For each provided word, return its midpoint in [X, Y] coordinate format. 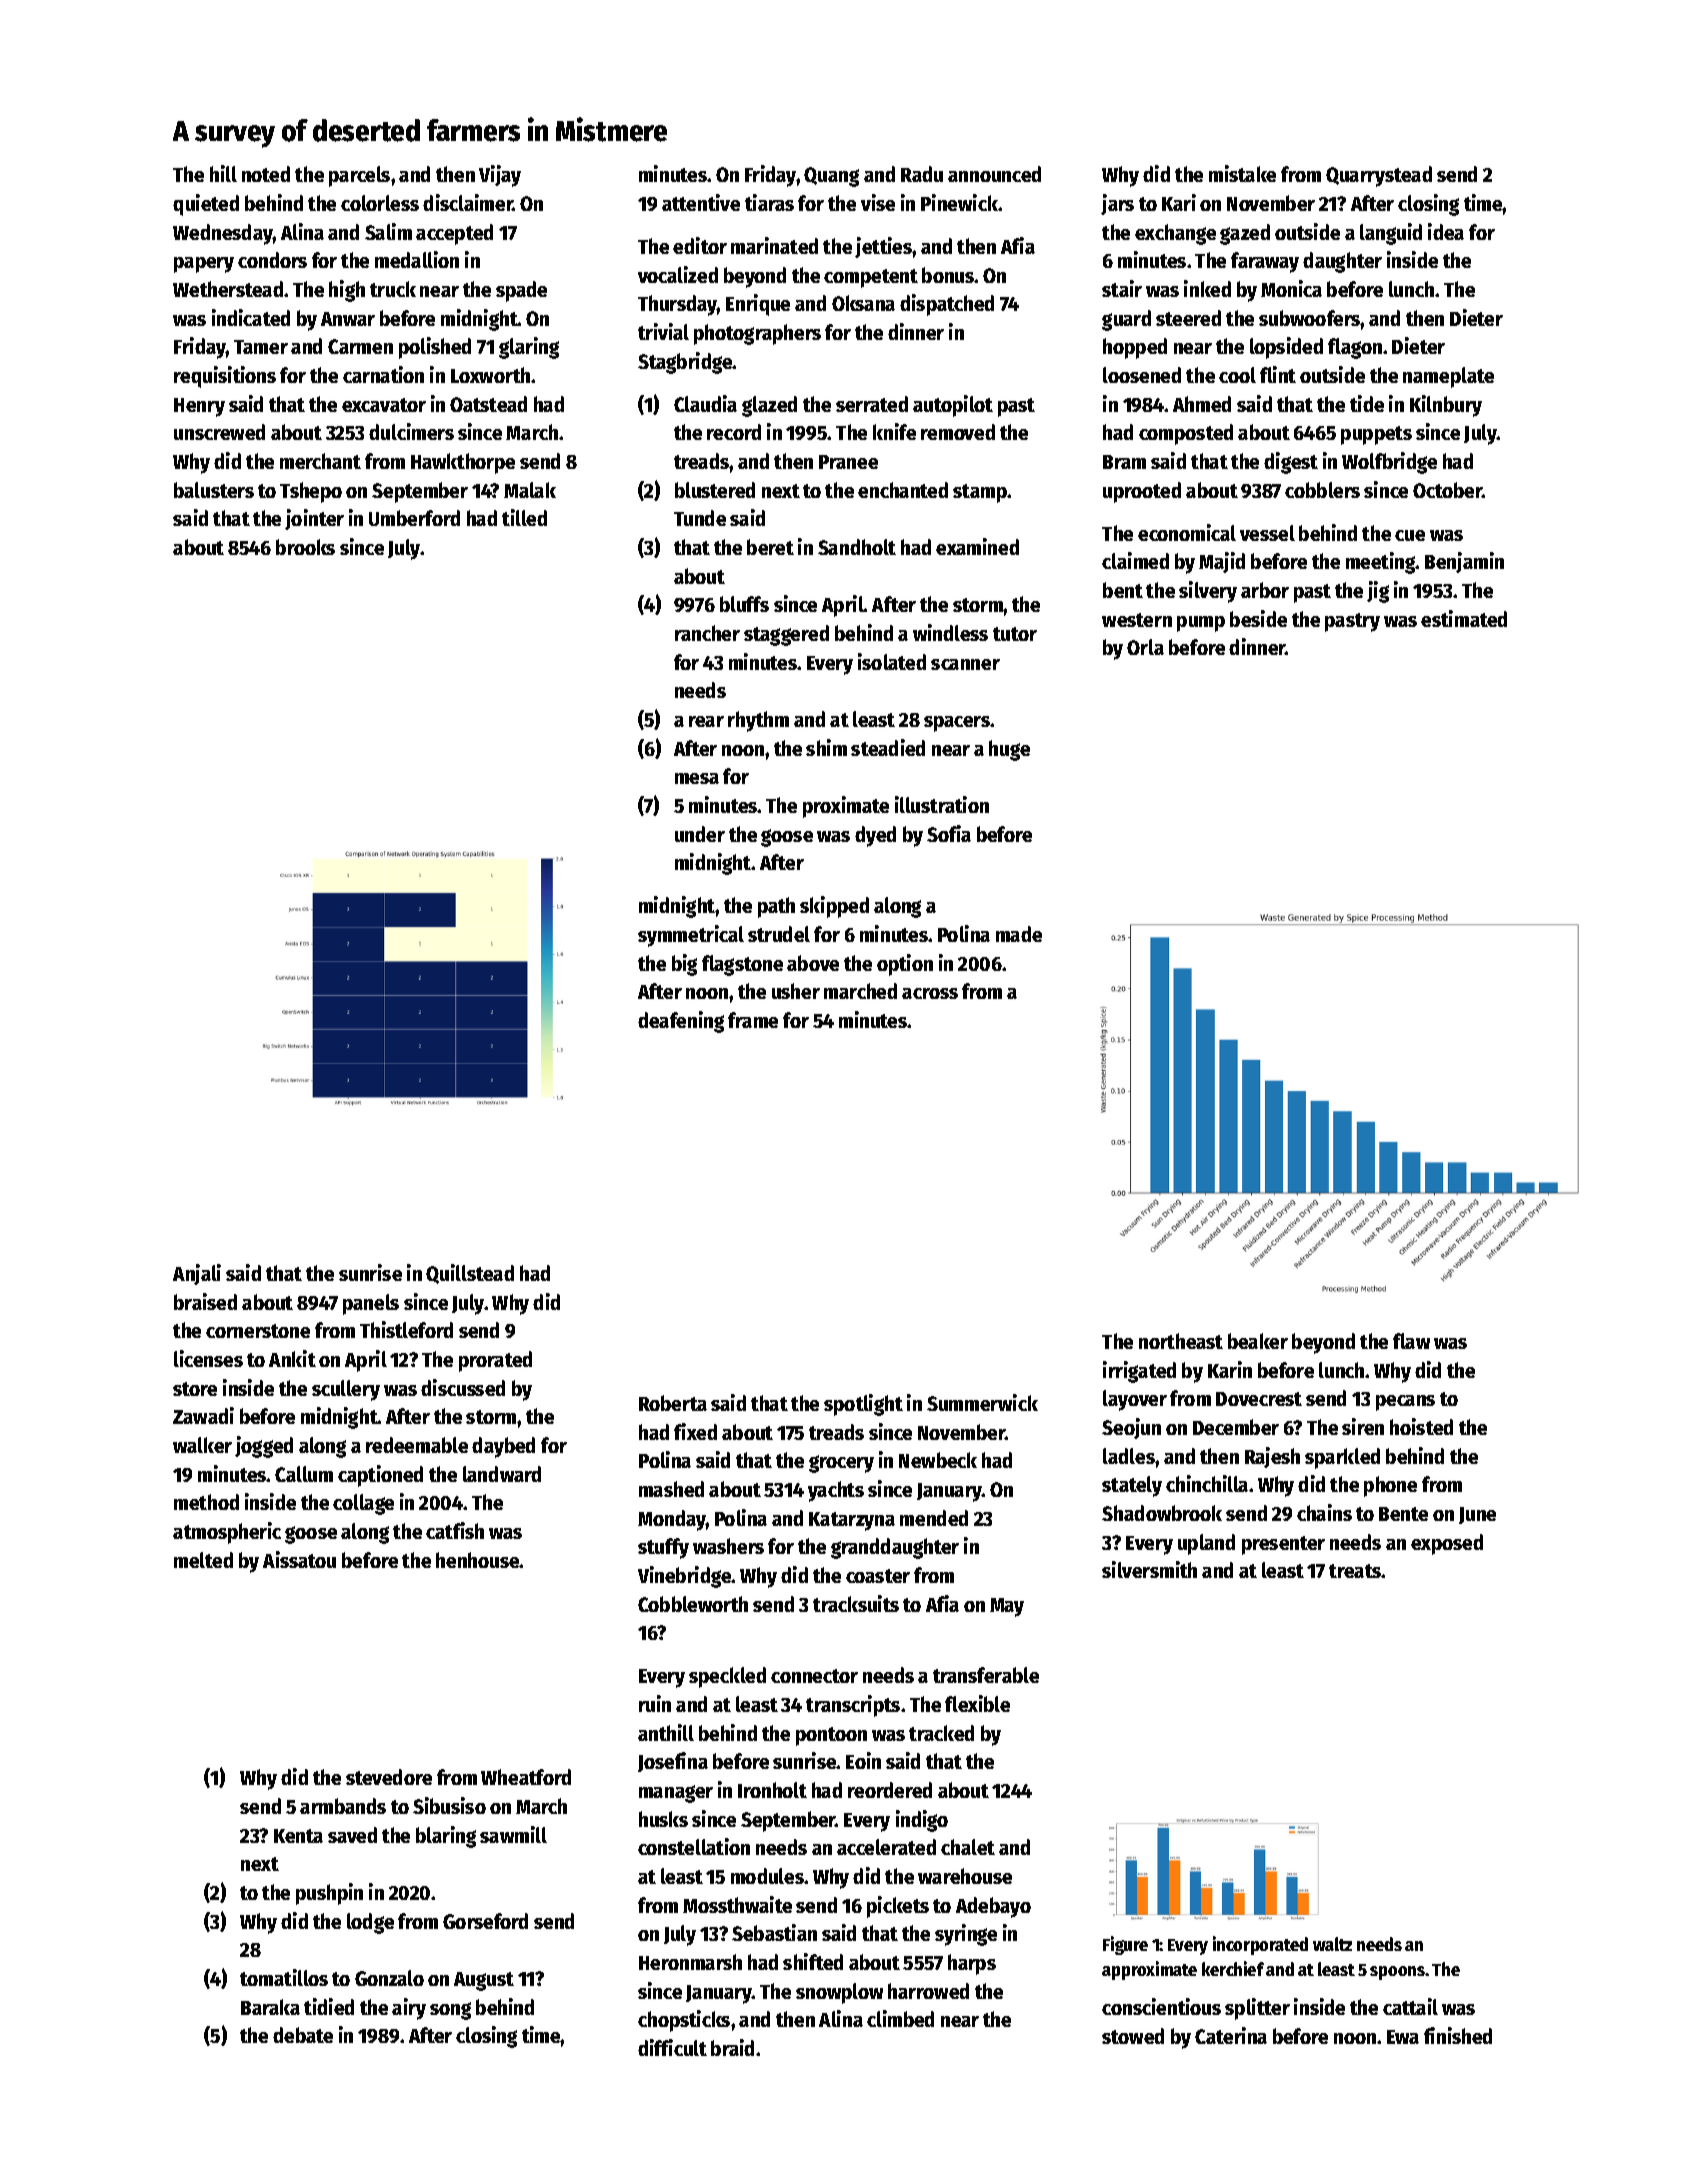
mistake [1242, 173]
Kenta [298, 1836]
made [1019, 934]
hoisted [1421, 1426]
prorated [495, 1361]
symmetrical [691, 936]
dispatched [947, 305]
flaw [1411, 1341]
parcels [359, 176]
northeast [1181, 1341]
